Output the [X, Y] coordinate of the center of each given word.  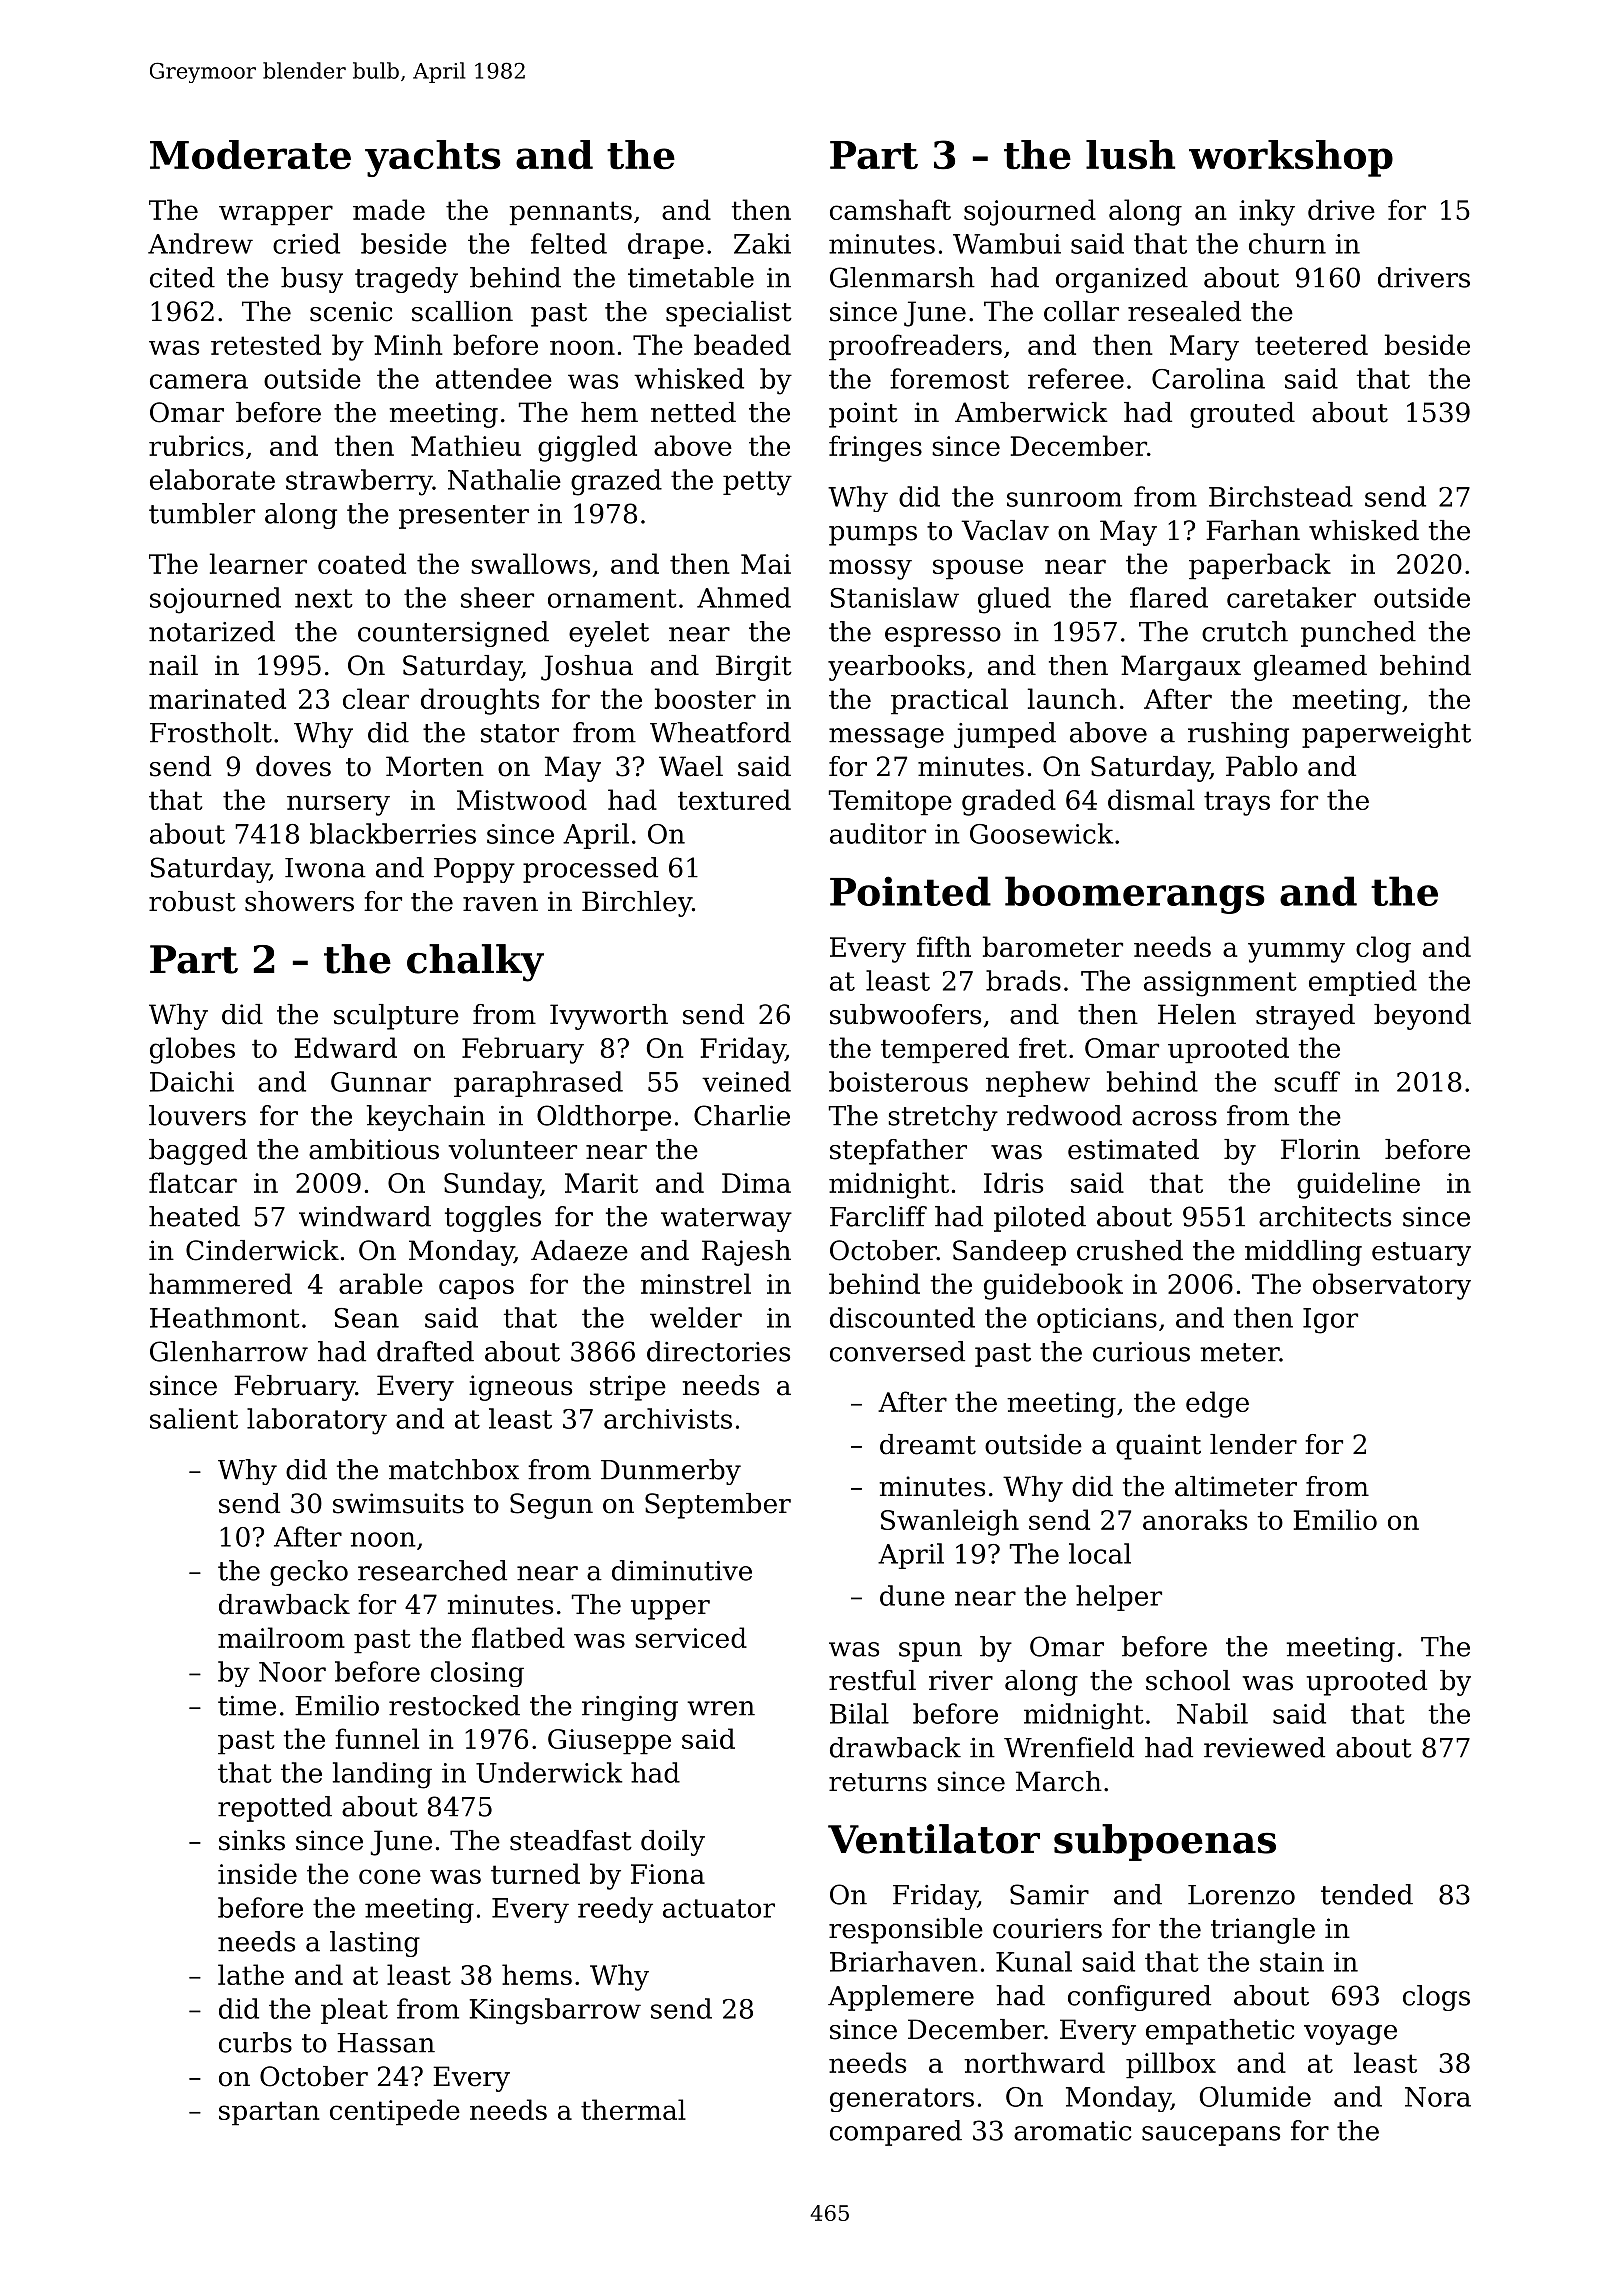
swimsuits [398, 1503]
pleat [354, 2011]
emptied [1363, 983]
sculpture [396, 1017]
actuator [719, 1908]
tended [1367, 1894]
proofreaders [915, 347]
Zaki [762, 243]
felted [569, 243]
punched [1358, 634]
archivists [668, 1418]
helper [1119, 1598]
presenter [464, 517]
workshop [1291, 158]
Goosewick [1041, 833]
